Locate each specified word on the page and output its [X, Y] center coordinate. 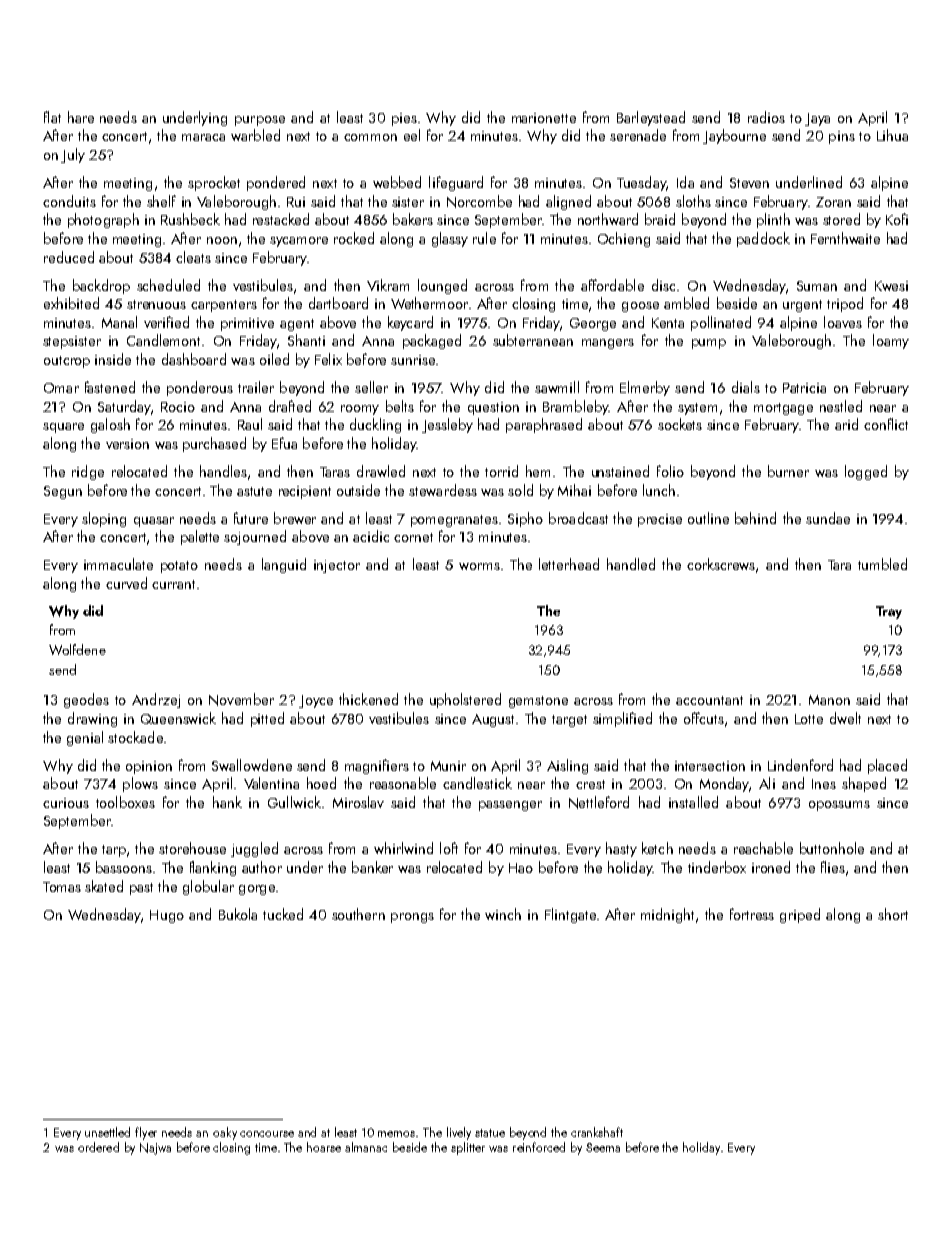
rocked [354, 238]
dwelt [845, 718]
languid [284, 565]
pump [709, 344]
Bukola [238, 914]
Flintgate [570, 915]
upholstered [465, 700]
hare [81, 117]
